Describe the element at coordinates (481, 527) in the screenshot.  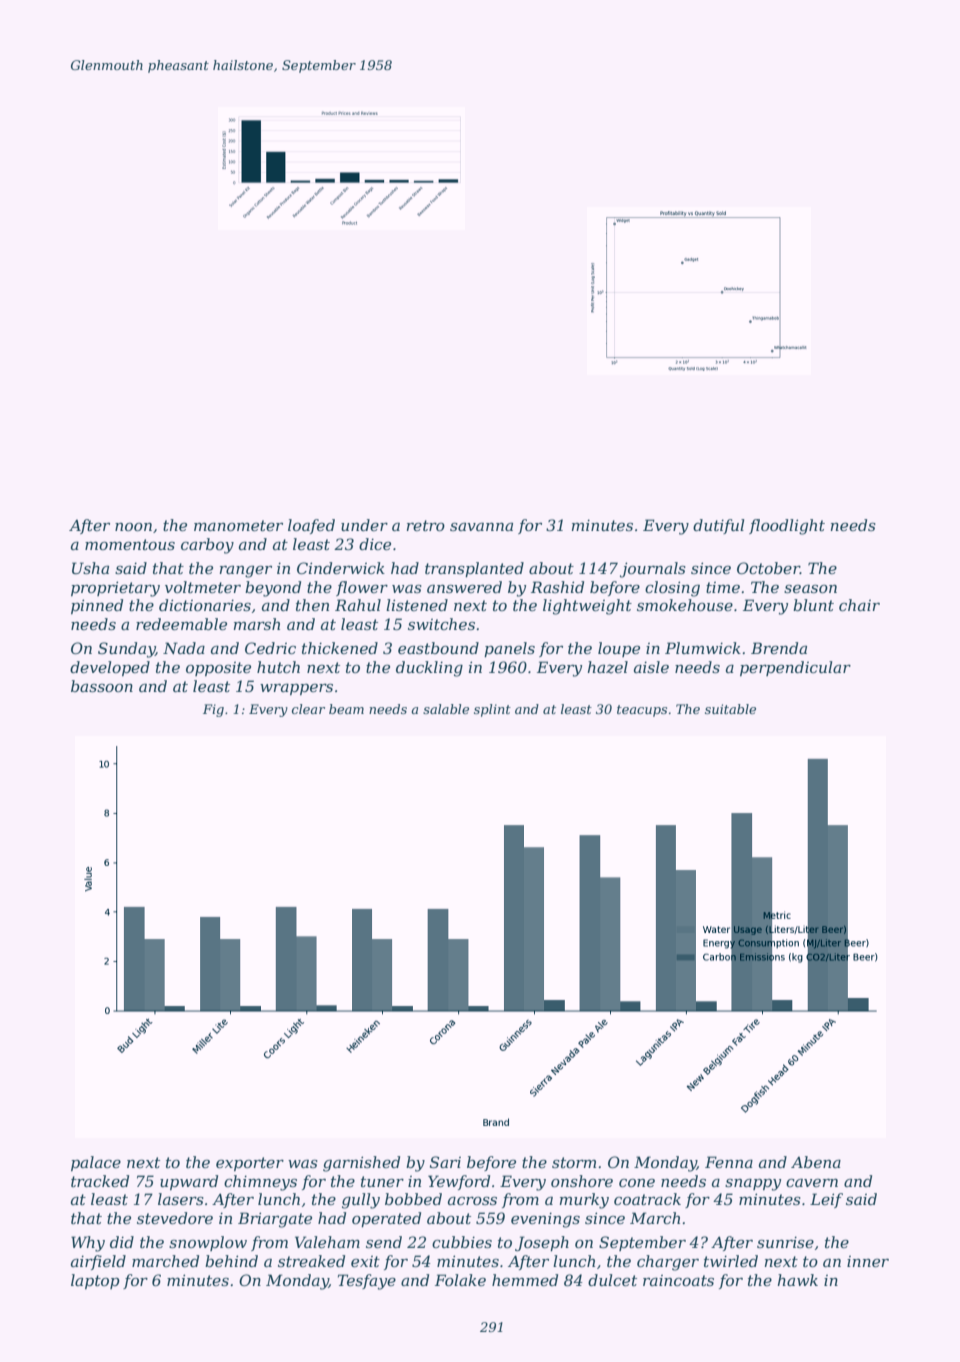
I see `savanna` at that location.
